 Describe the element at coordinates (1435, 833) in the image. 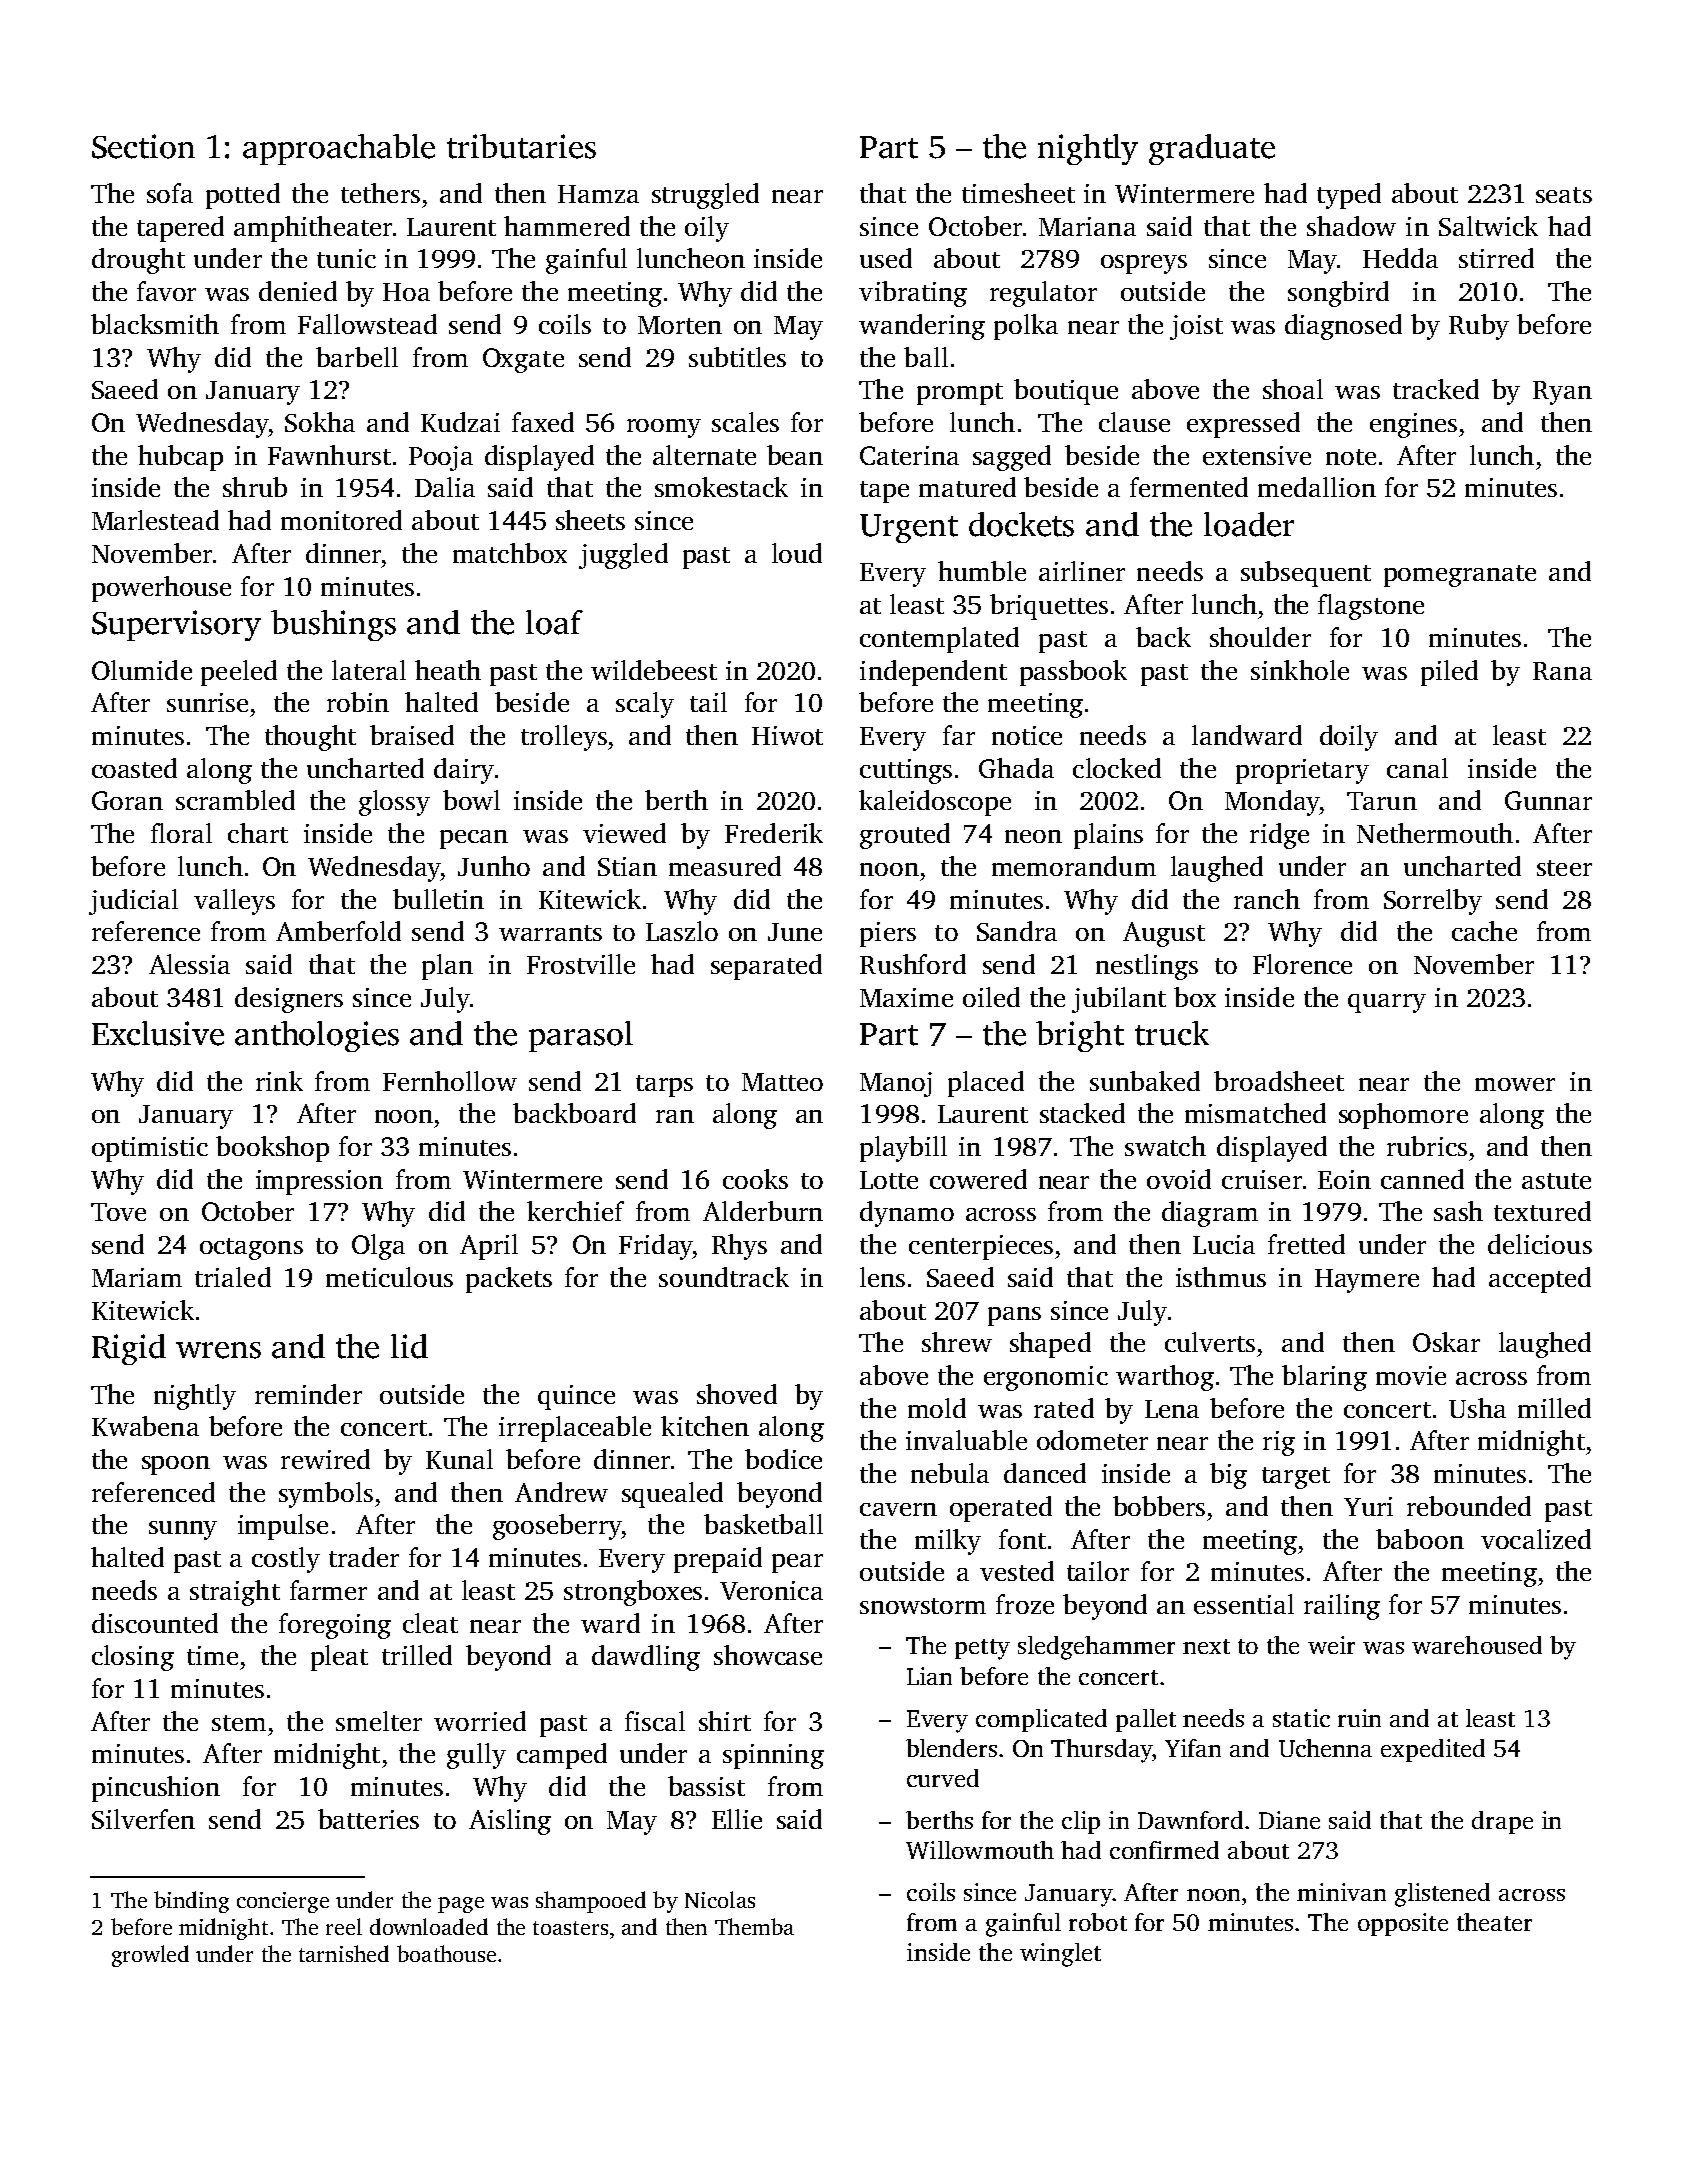

I see `Nethermouth` at that location.
